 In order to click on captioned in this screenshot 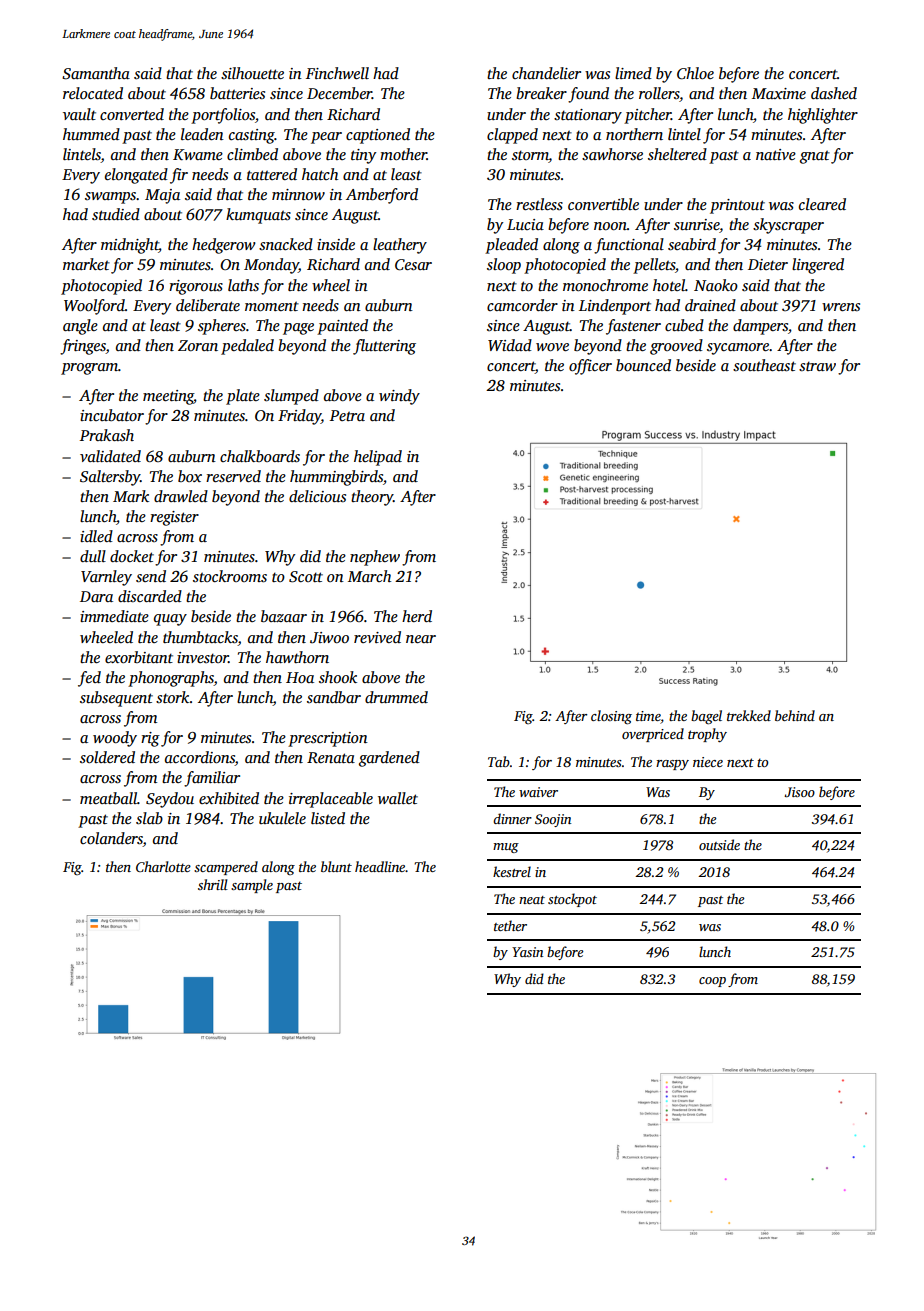, I will do `click(378, 136)`.
